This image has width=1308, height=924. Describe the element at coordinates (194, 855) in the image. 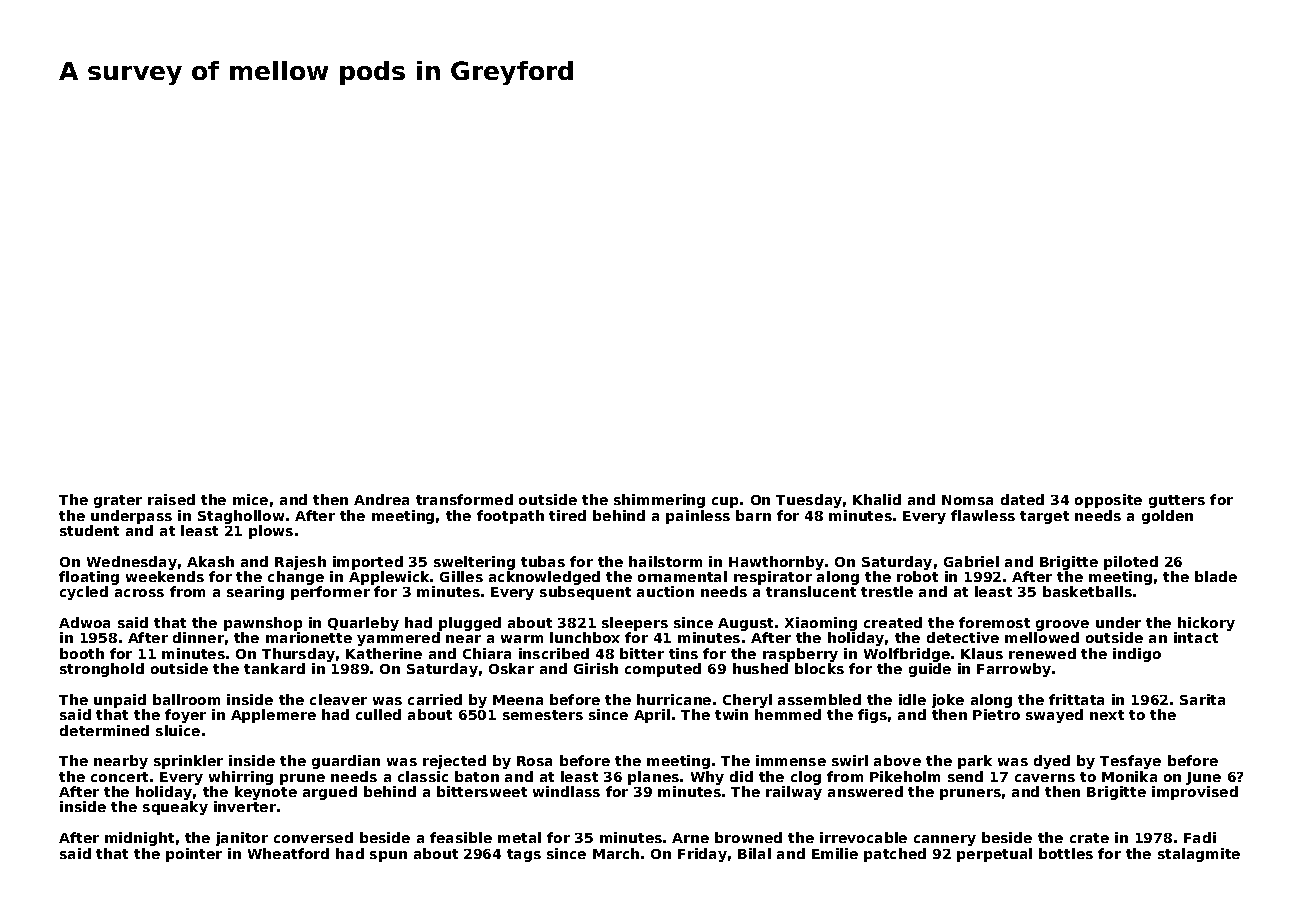

I see `pointer` at that location.
